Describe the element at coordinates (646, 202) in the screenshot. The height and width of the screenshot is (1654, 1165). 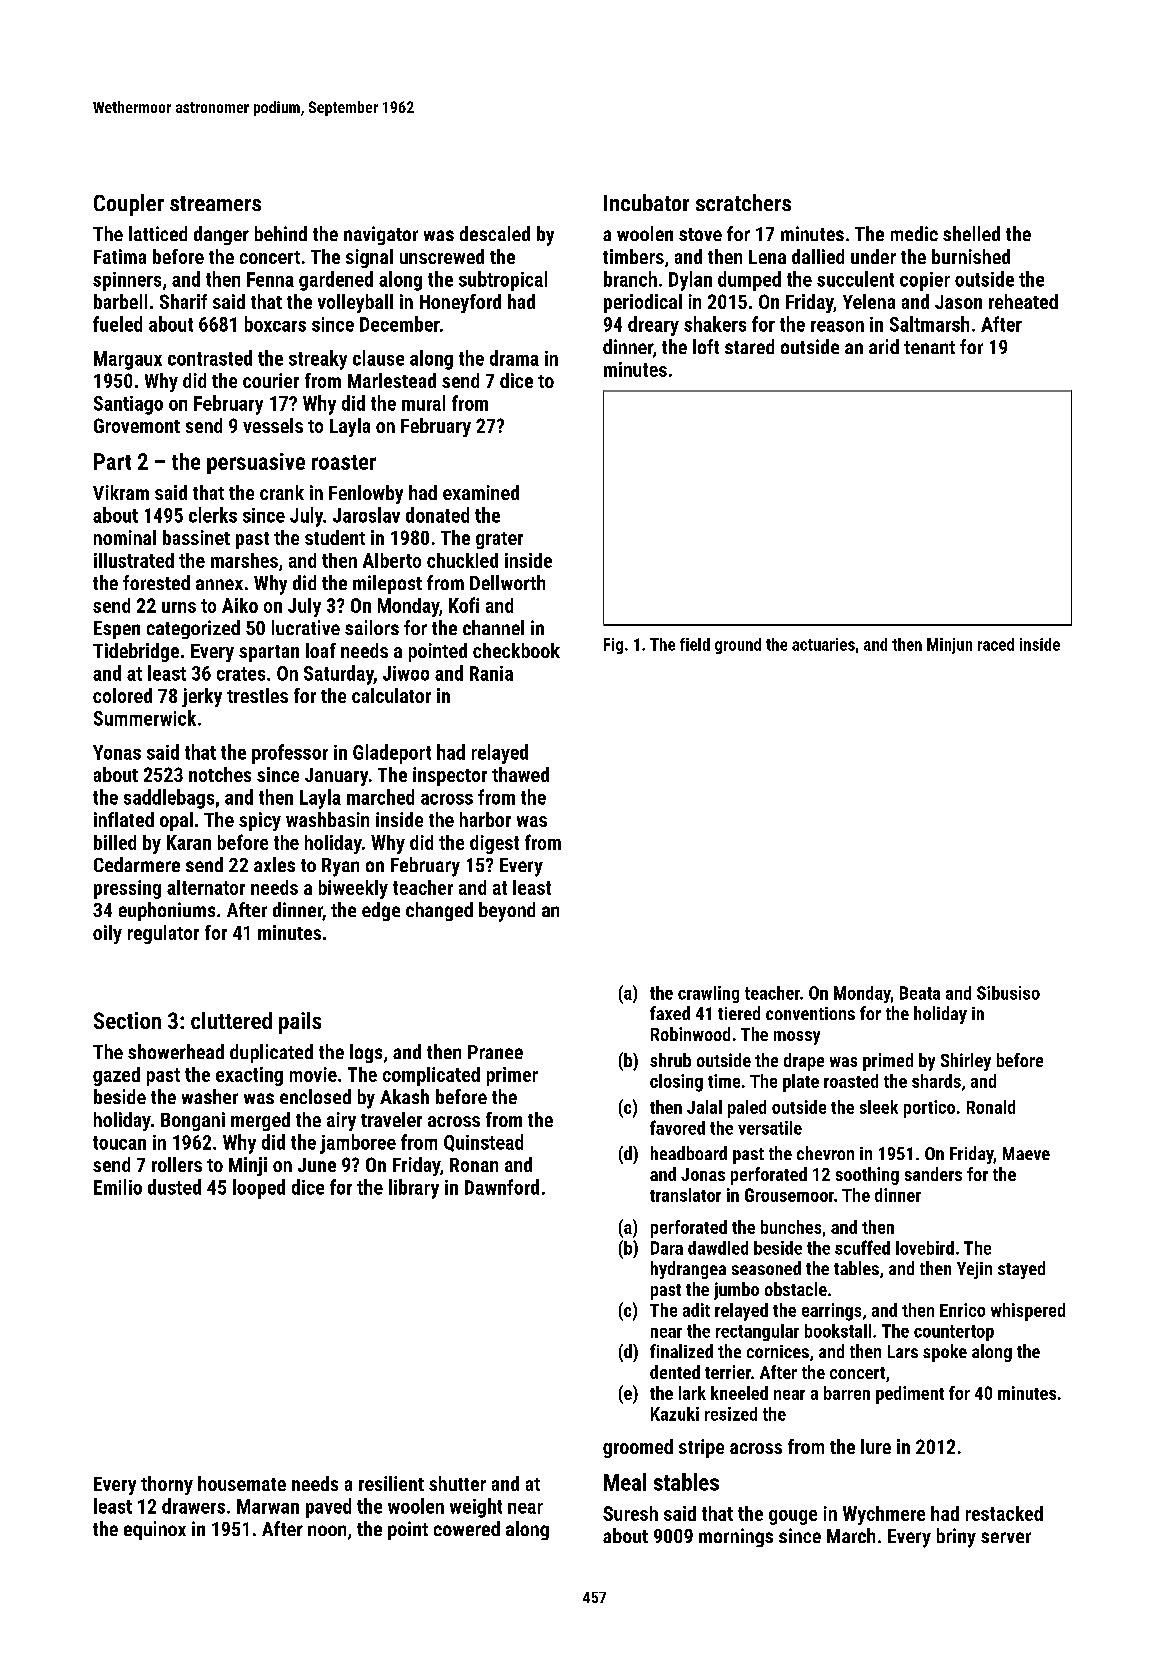
I see `Incubator` at that location.
